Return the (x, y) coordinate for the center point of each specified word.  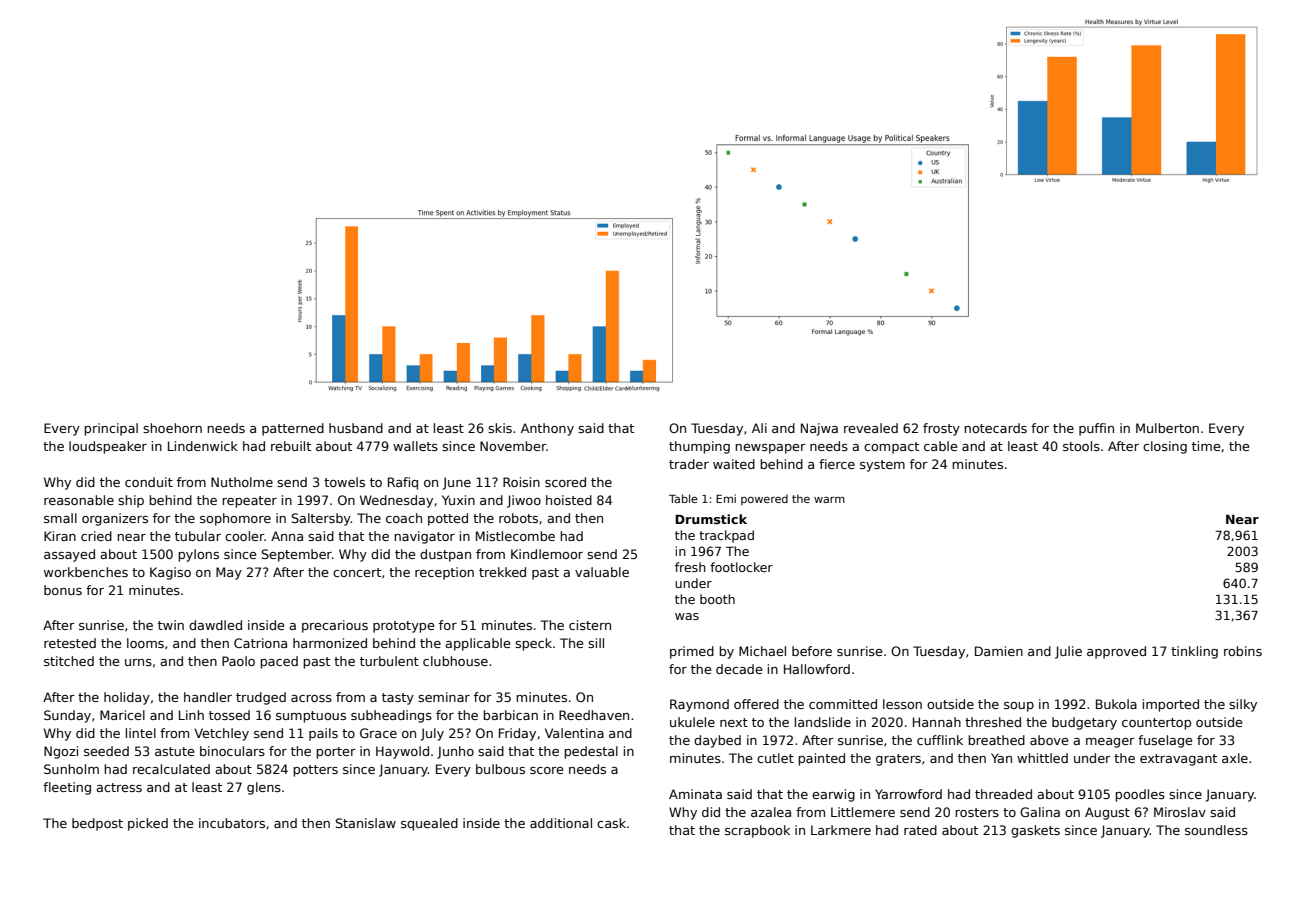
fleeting (67, 788)
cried (96, 536)
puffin (1096, 429)
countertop (1156, 724)
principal (111, 429)
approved (1116, 652)
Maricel (122, 715)
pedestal (591, 752)
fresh (690, 567)
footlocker (741, 567)
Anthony (547, 429)
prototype (403, 627)
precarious (335, 626)
